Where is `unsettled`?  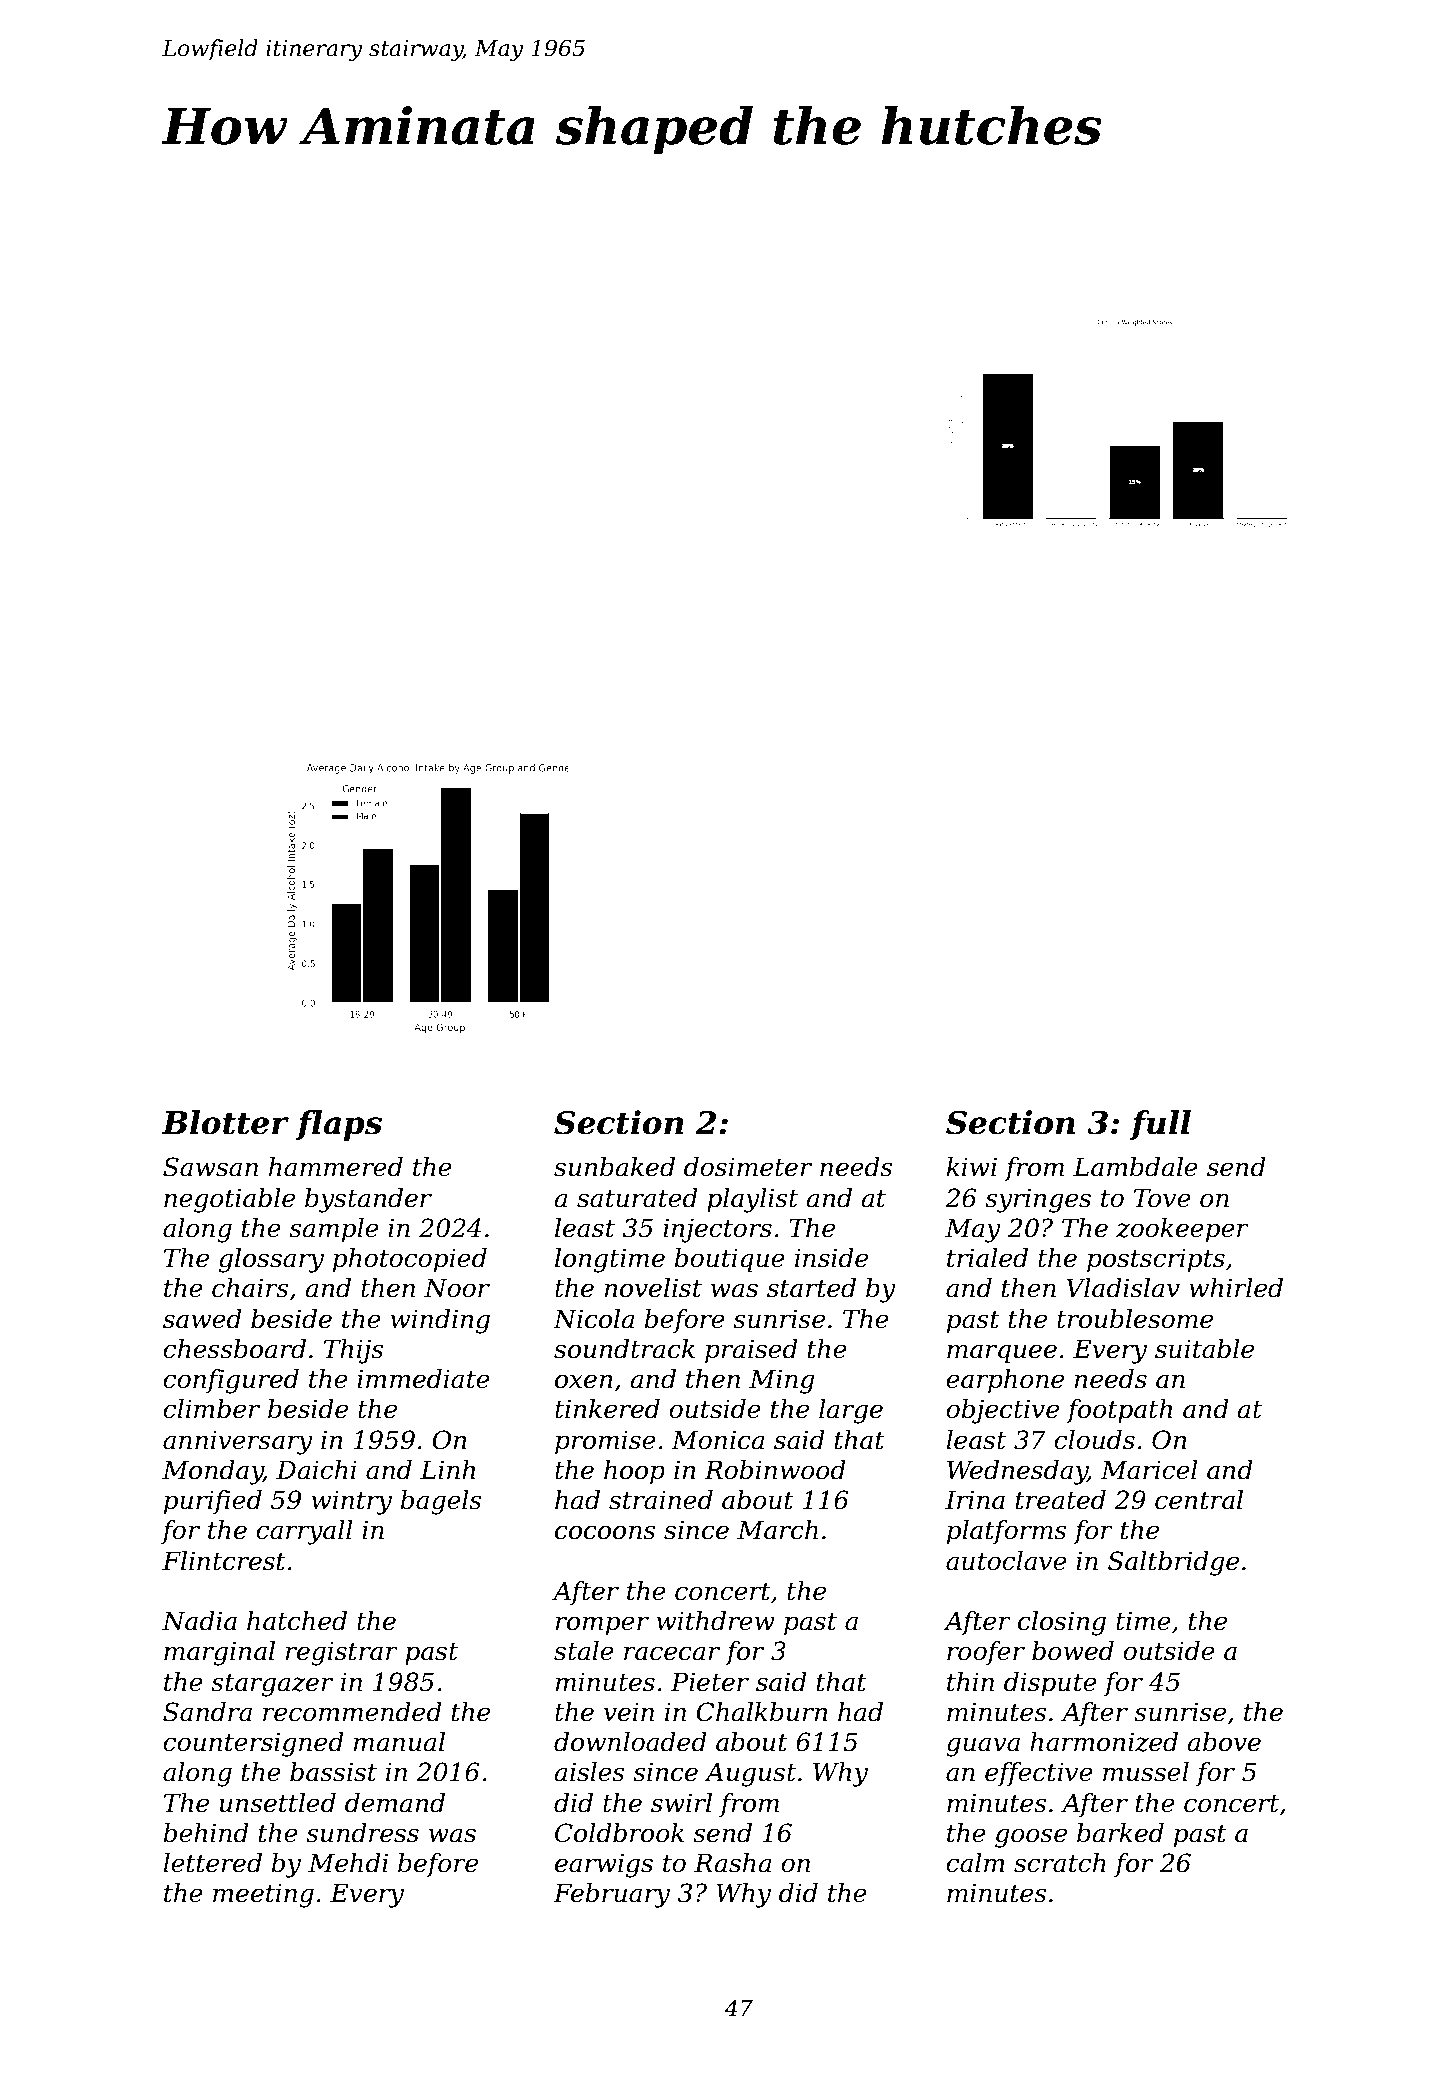
unsettled is located at coordinates (278, 1803).
